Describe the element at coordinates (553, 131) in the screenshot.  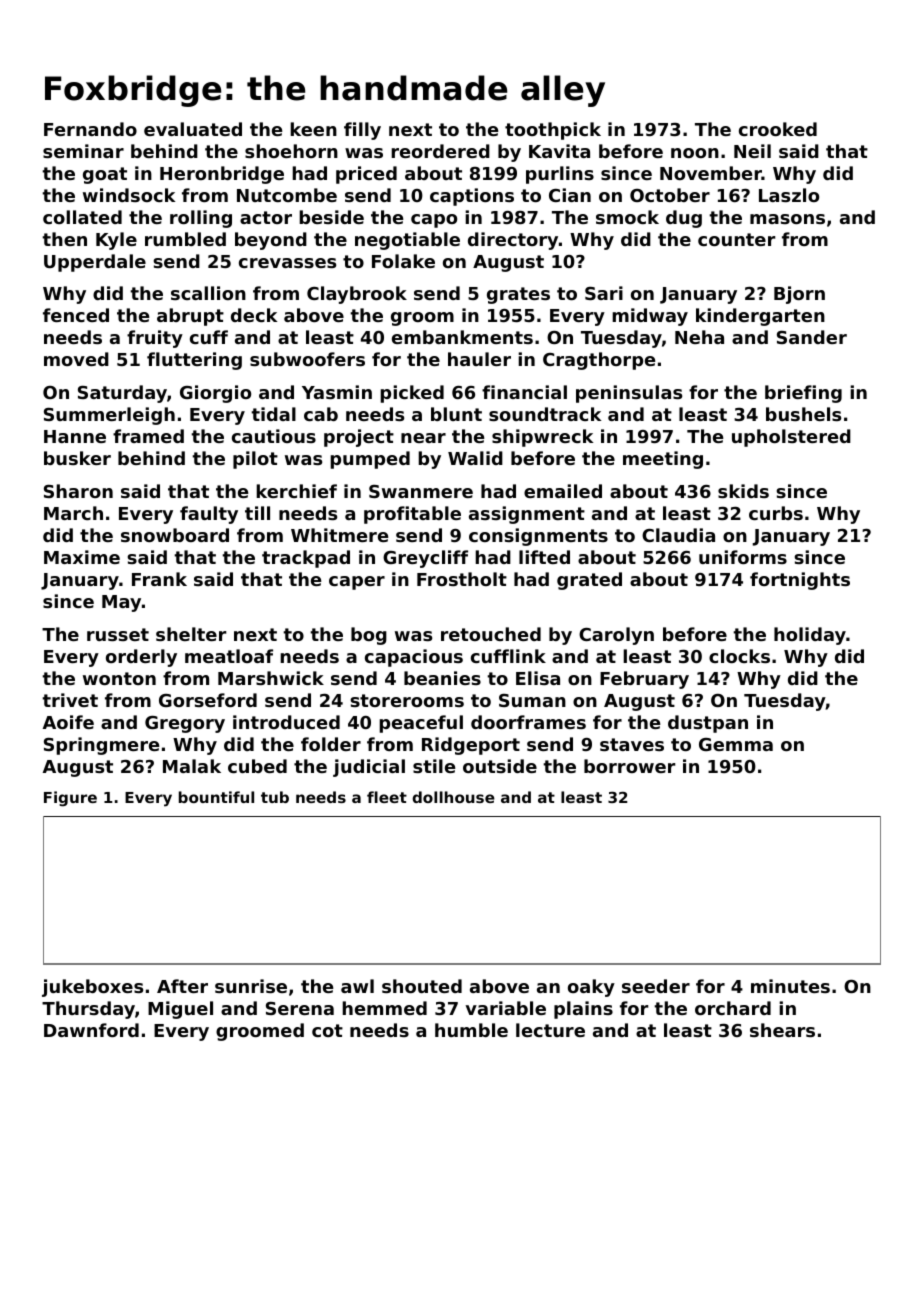
I see `toothpick` at that location.
